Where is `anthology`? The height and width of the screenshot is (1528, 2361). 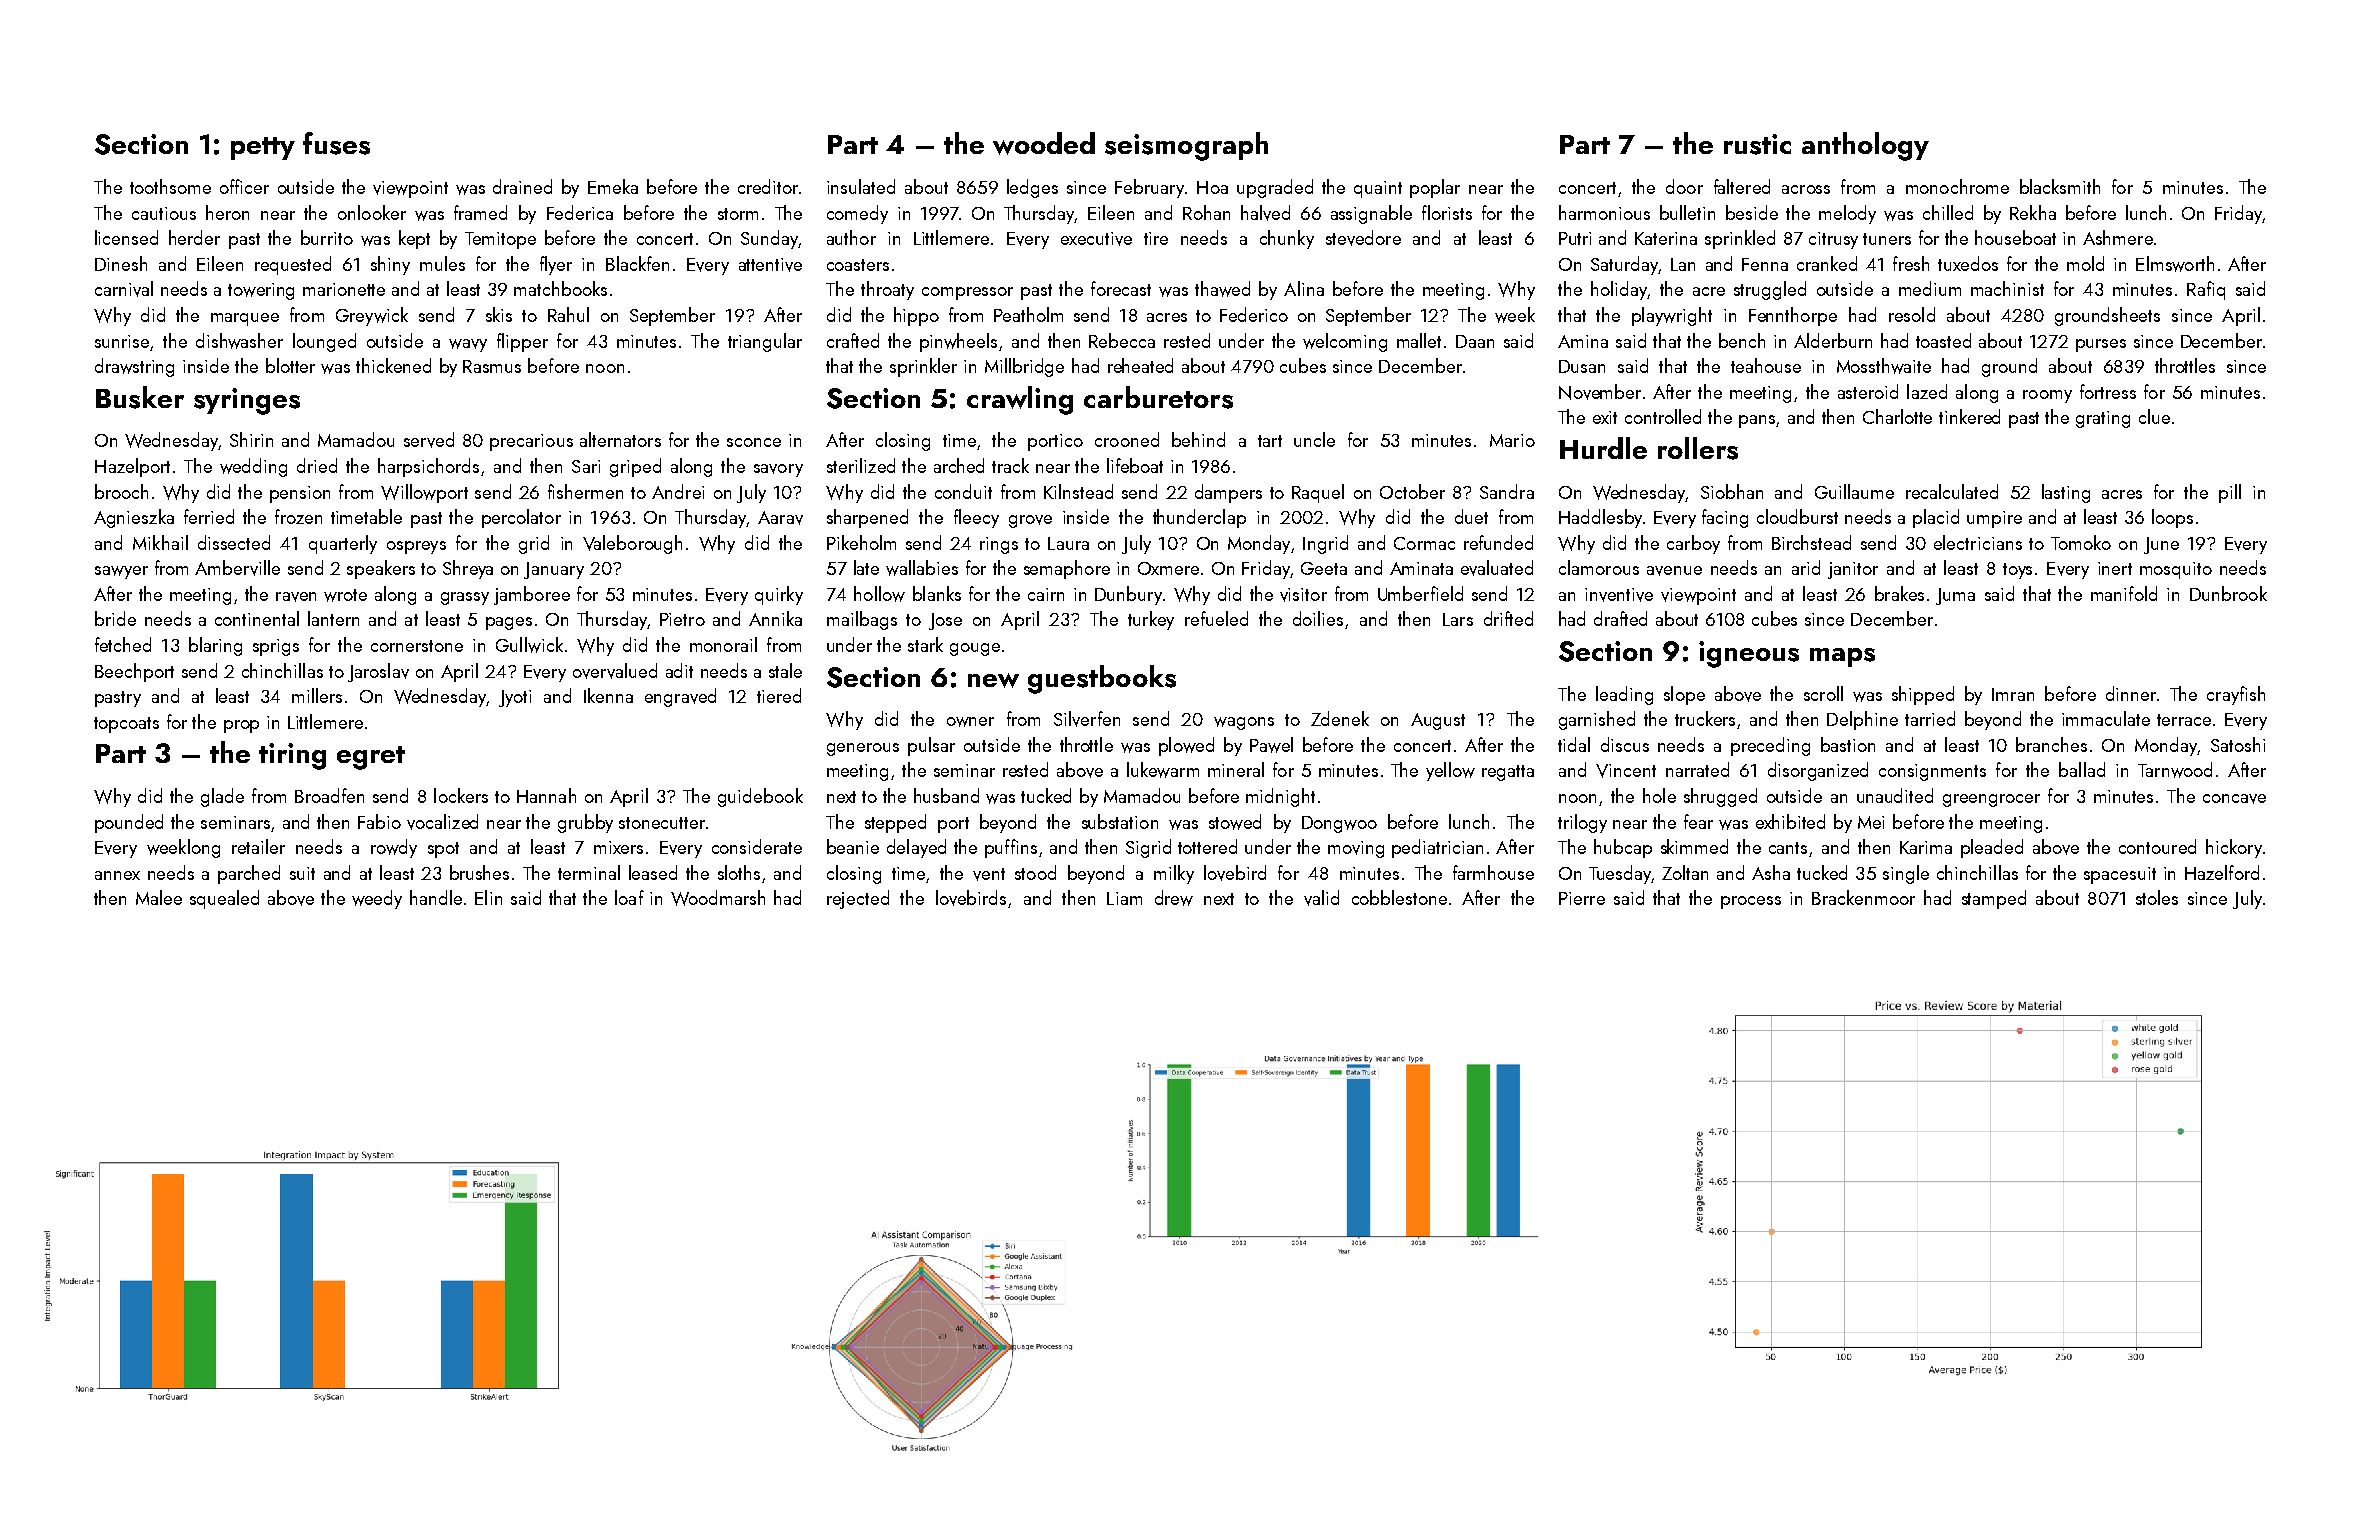 anthology is located at coordinates (1865, 146).
